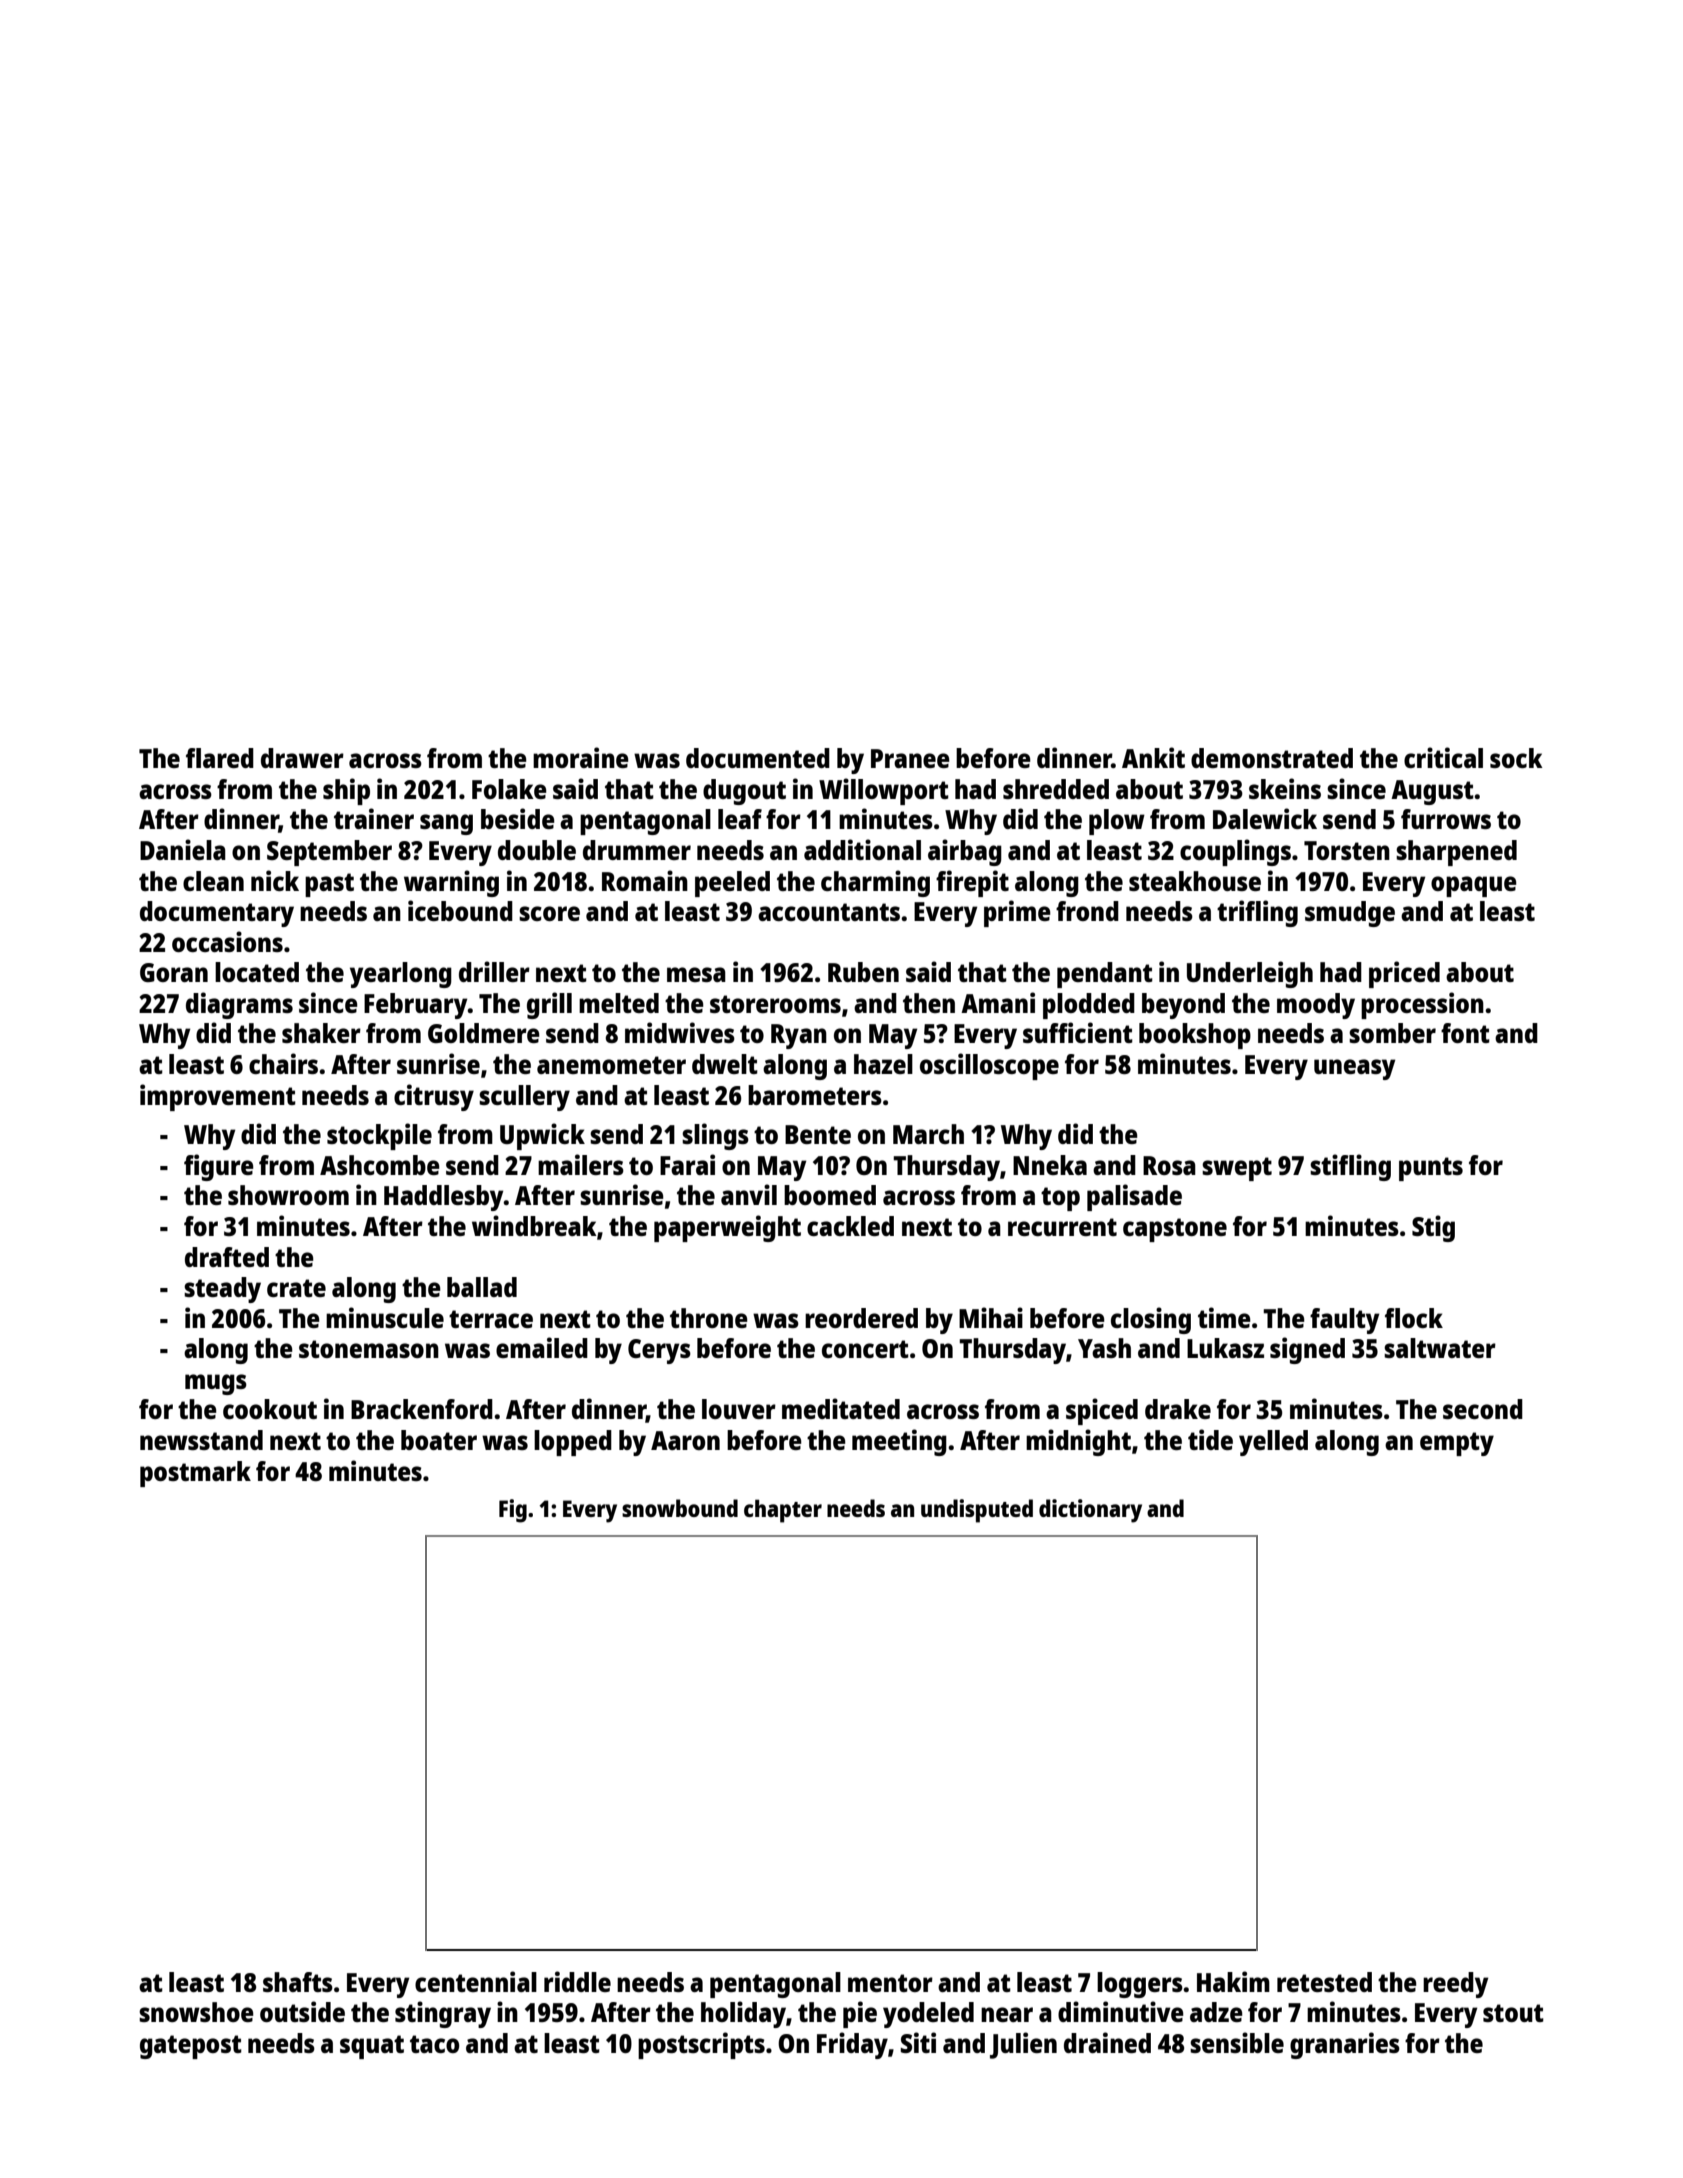 The image size is (1683, 2178). Describe the element at coordinates (298, 1982) in the image. I see `shafts` at that location.
